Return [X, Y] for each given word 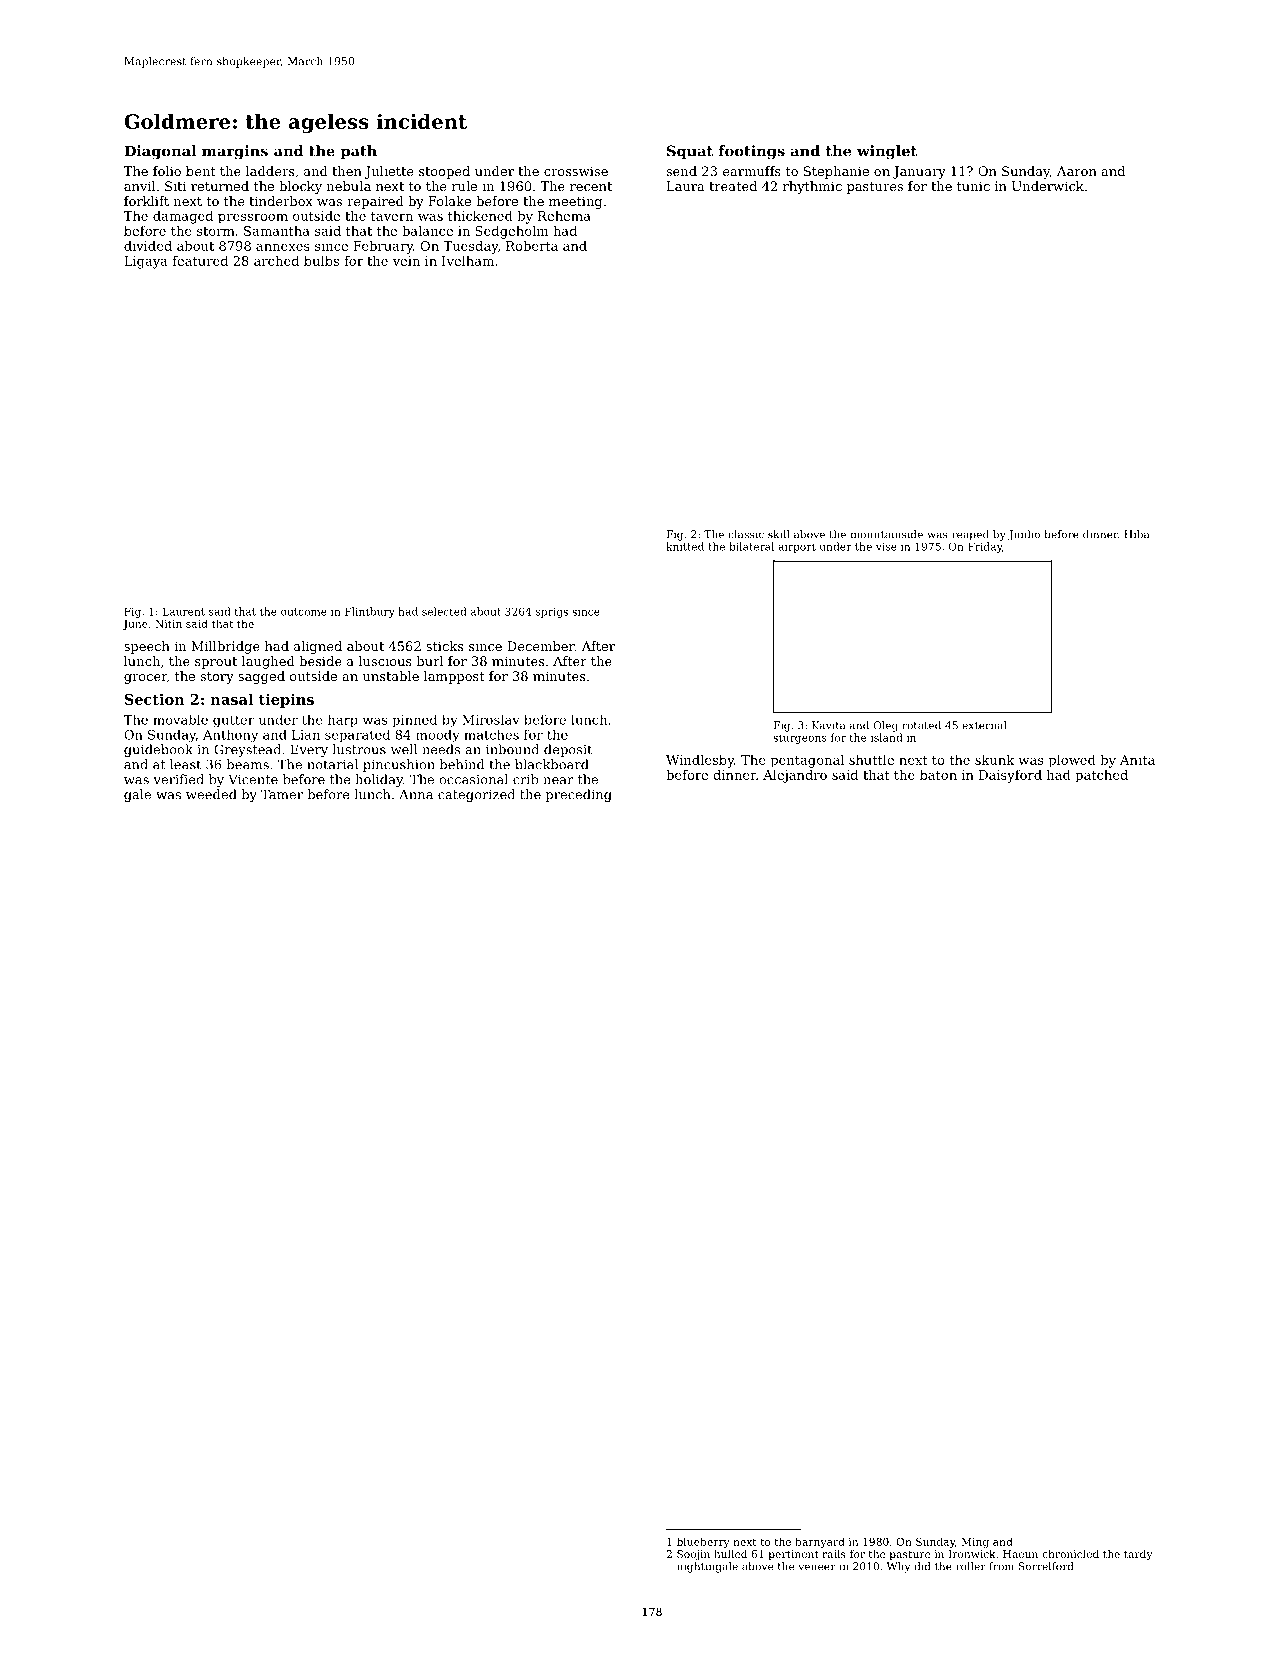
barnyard [820, 1542]
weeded [211, 794]
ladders [270, 171]
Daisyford [1010, 776]
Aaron [1077, 171]
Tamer [282, 794]
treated [733, 186]
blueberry [703, 1542]
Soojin [693, 1555]
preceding [578, 795]
